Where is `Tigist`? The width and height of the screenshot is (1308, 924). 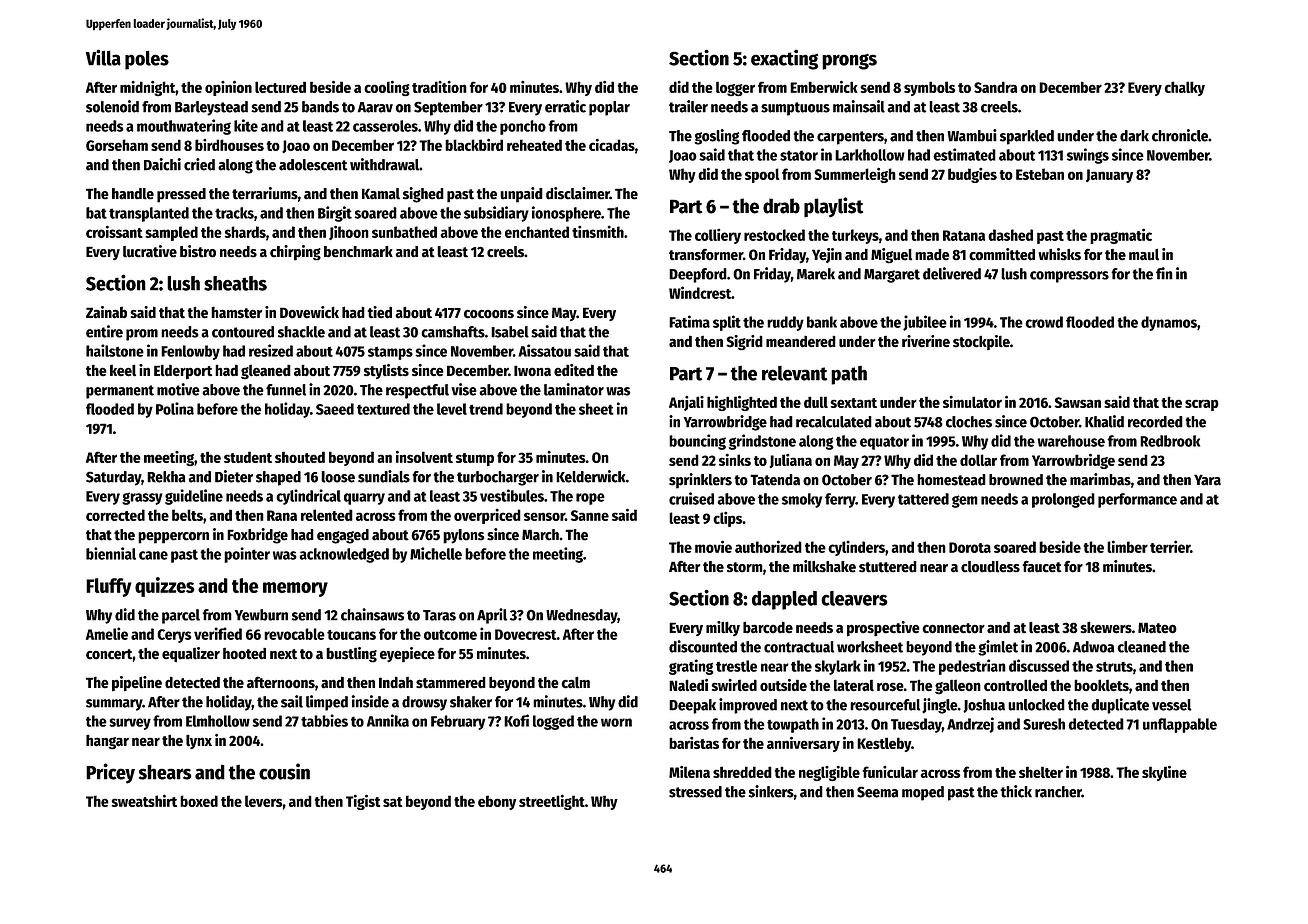 Tigist is located at coordinates (363, 802).
